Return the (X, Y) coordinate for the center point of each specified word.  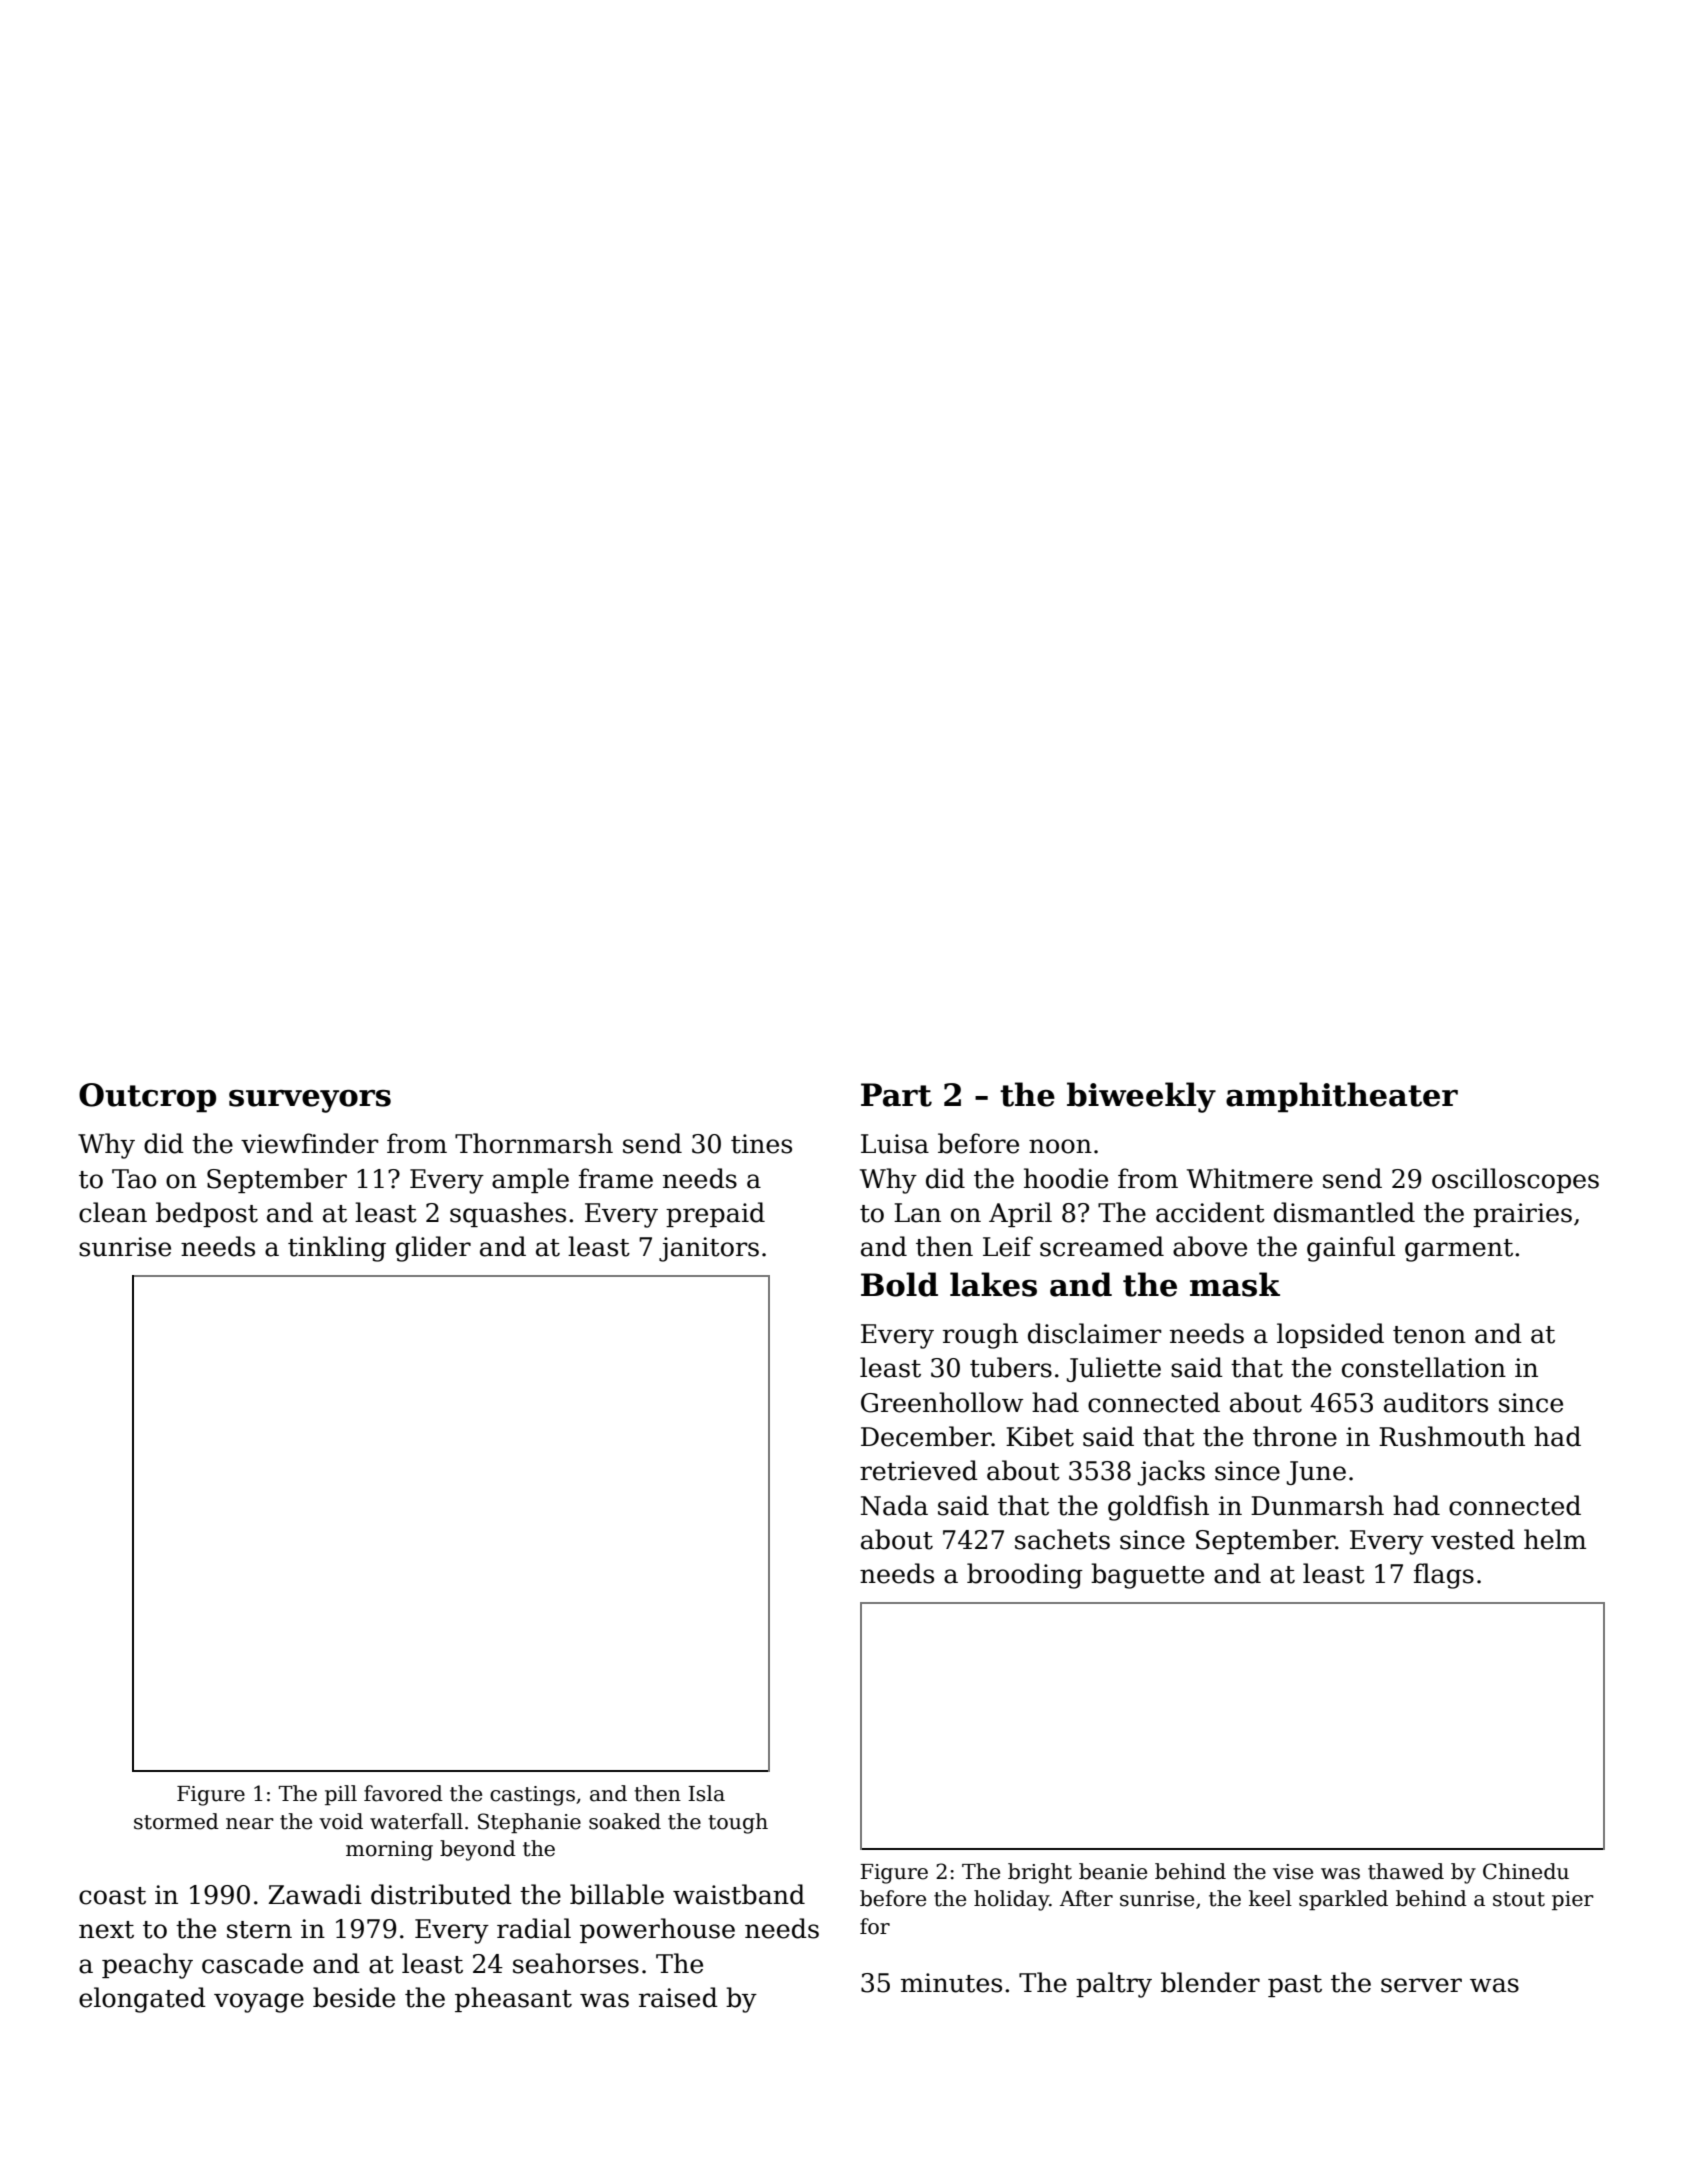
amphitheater (1342, 1097)
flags (1444, 1576)
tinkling (337, 1249)
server (1421, 1985)
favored (403, 1793)
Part (896, 1095)
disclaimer (1095, 1333)
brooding (1025, 1576)
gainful (1351, 1249)
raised (678, 1997)
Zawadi (315, 1894)
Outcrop (147, 1097)
